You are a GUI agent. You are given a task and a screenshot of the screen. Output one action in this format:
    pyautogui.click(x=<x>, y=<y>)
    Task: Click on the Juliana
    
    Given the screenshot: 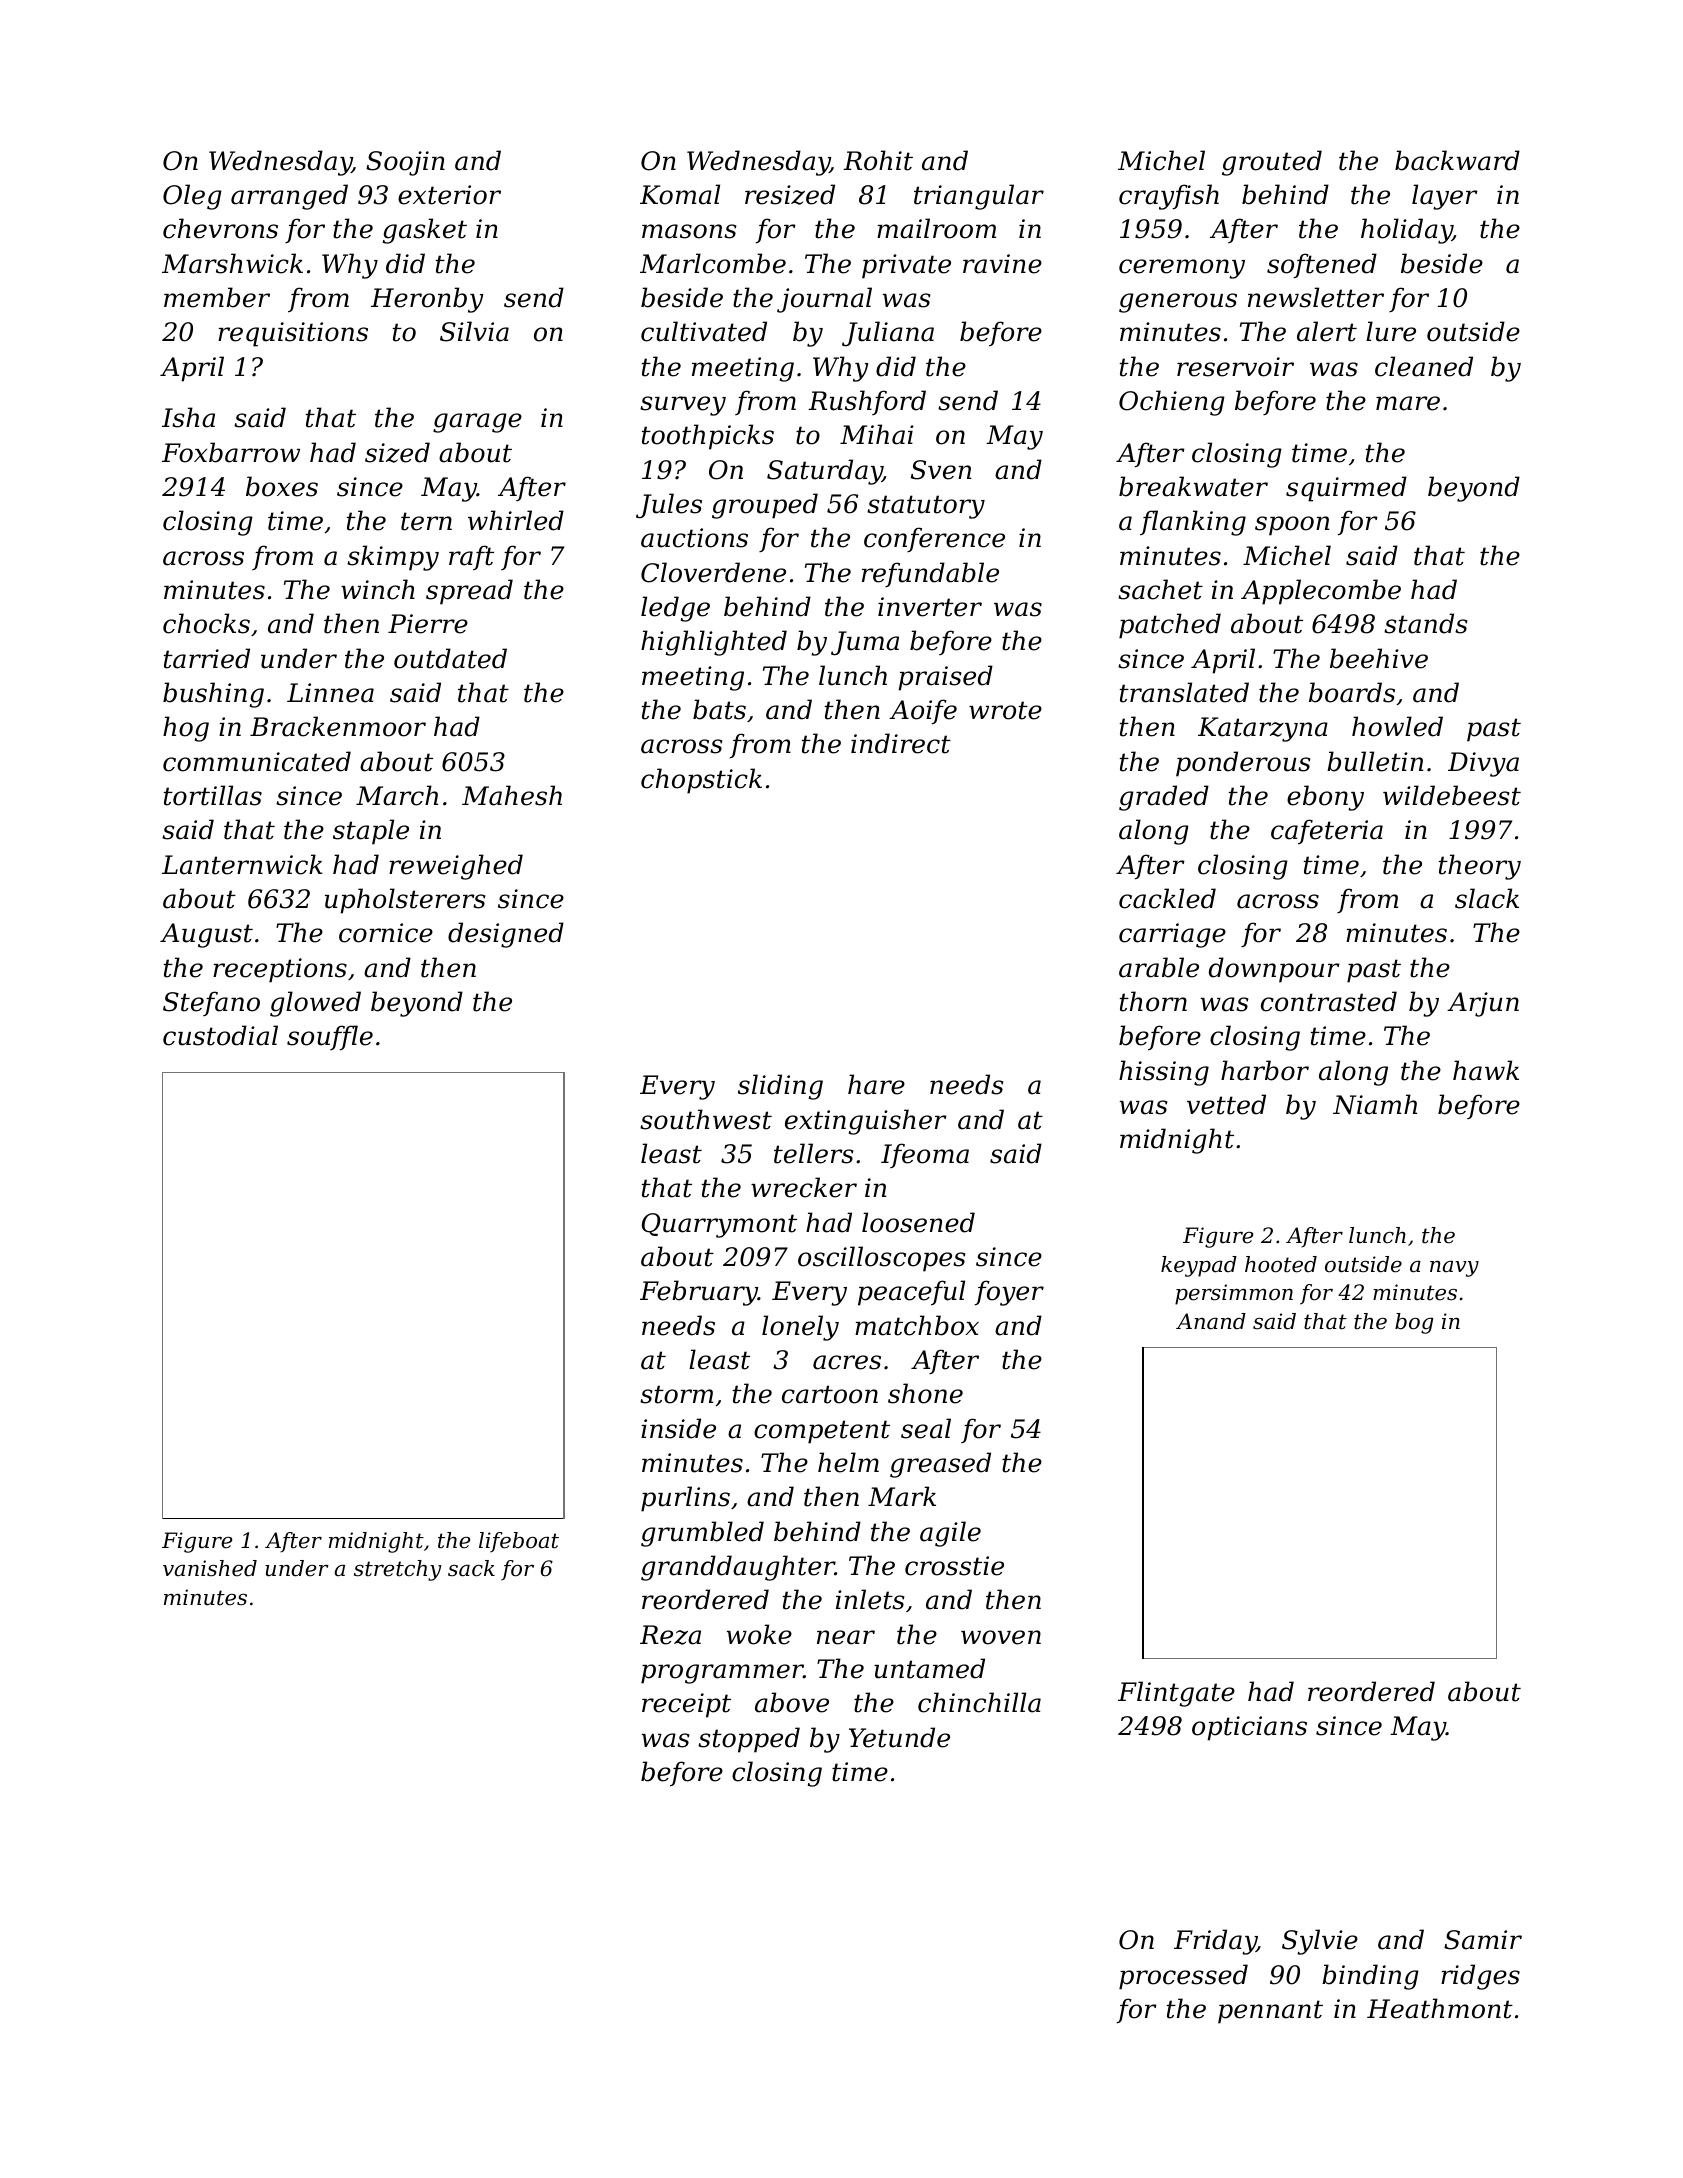 What is the action you would take?
    pyautogui.click(x=888, y=334)
